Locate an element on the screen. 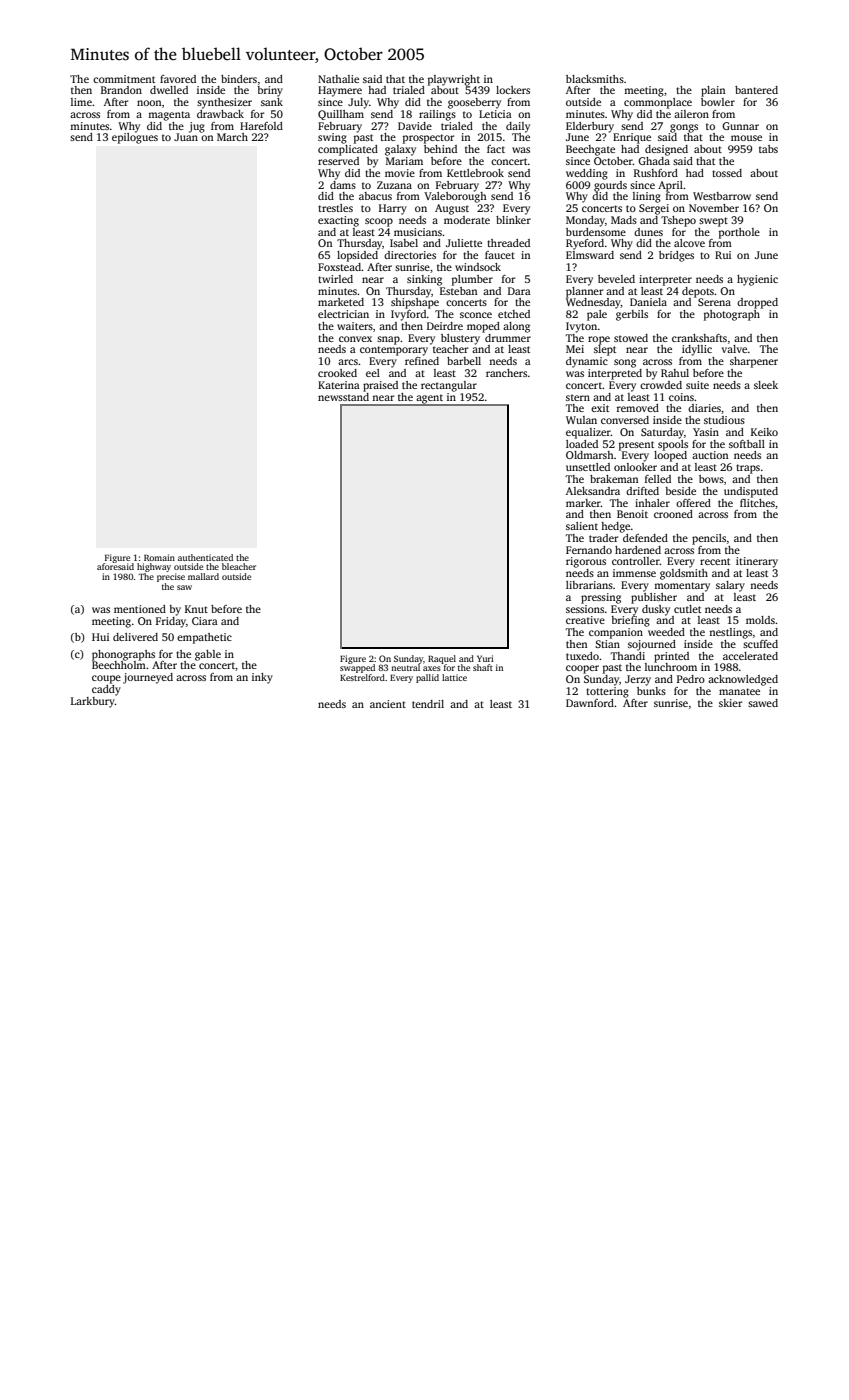 The width and height of the screenshot is (849, 1400). Kestrelford is located at coordinates (362, 677).
